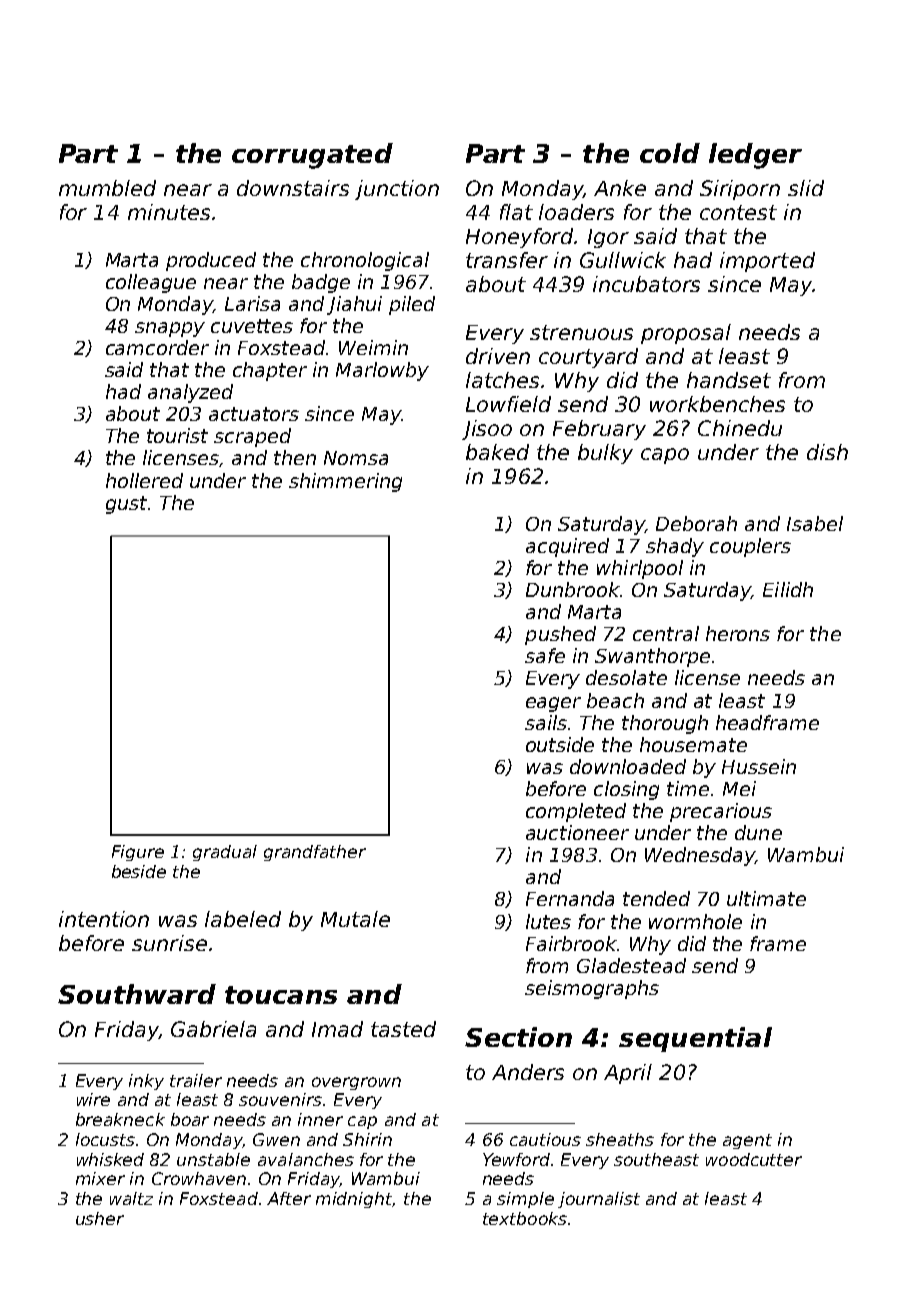 The width and height of the page is (908, 1316). What do you see at coordinates (211, 261) in the page?
I see `produced` at bounding box center [211, 261].
